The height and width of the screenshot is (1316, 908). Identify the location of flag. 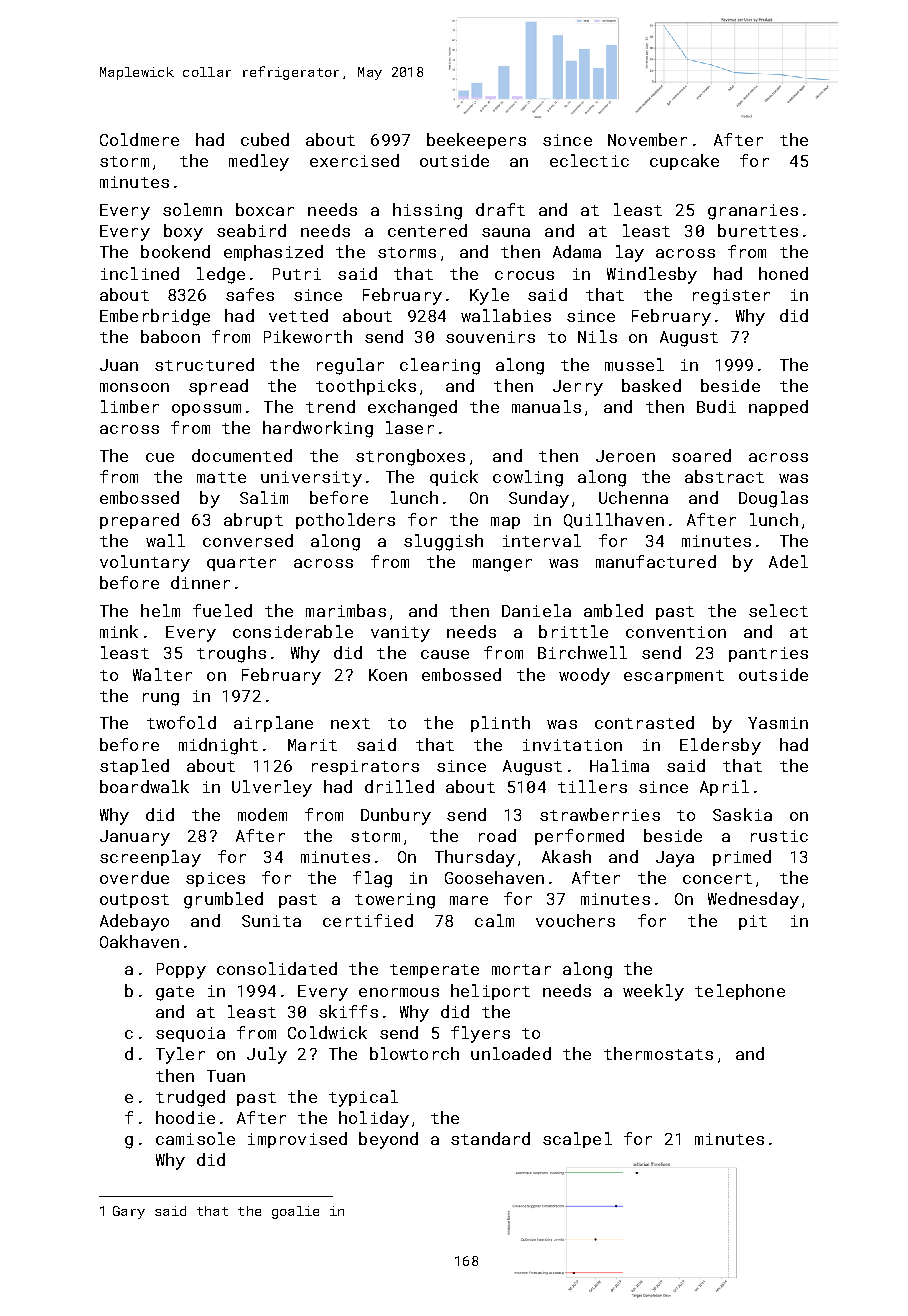
(372, 879).
